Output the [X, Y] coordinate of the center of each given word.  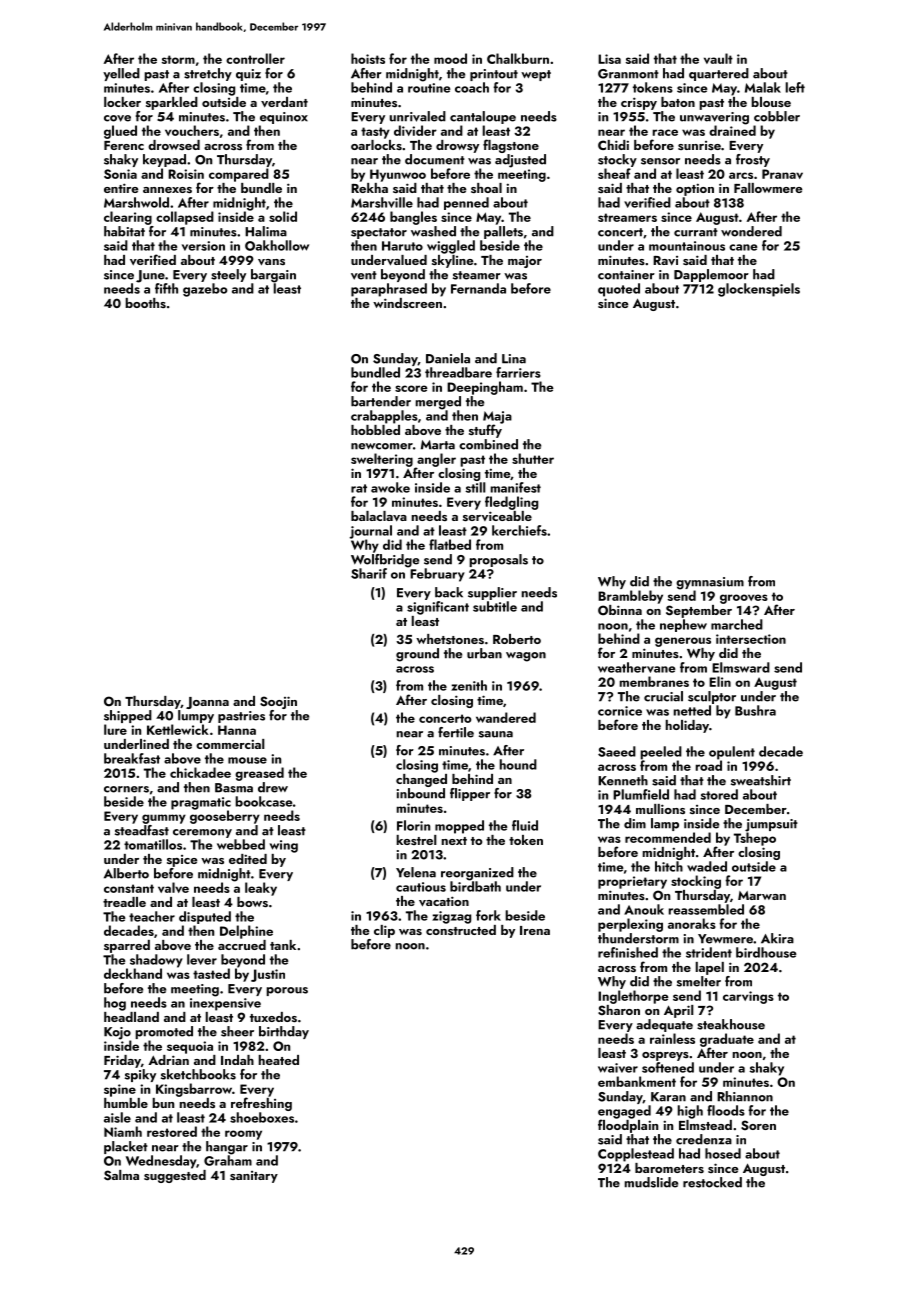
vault [718, 58]
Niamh [123, 1131]
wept [536, 75]
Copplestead [636, 1155]
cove [117, 118]
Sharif [369, 573]
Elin [720, 681]
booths [145, 303]
